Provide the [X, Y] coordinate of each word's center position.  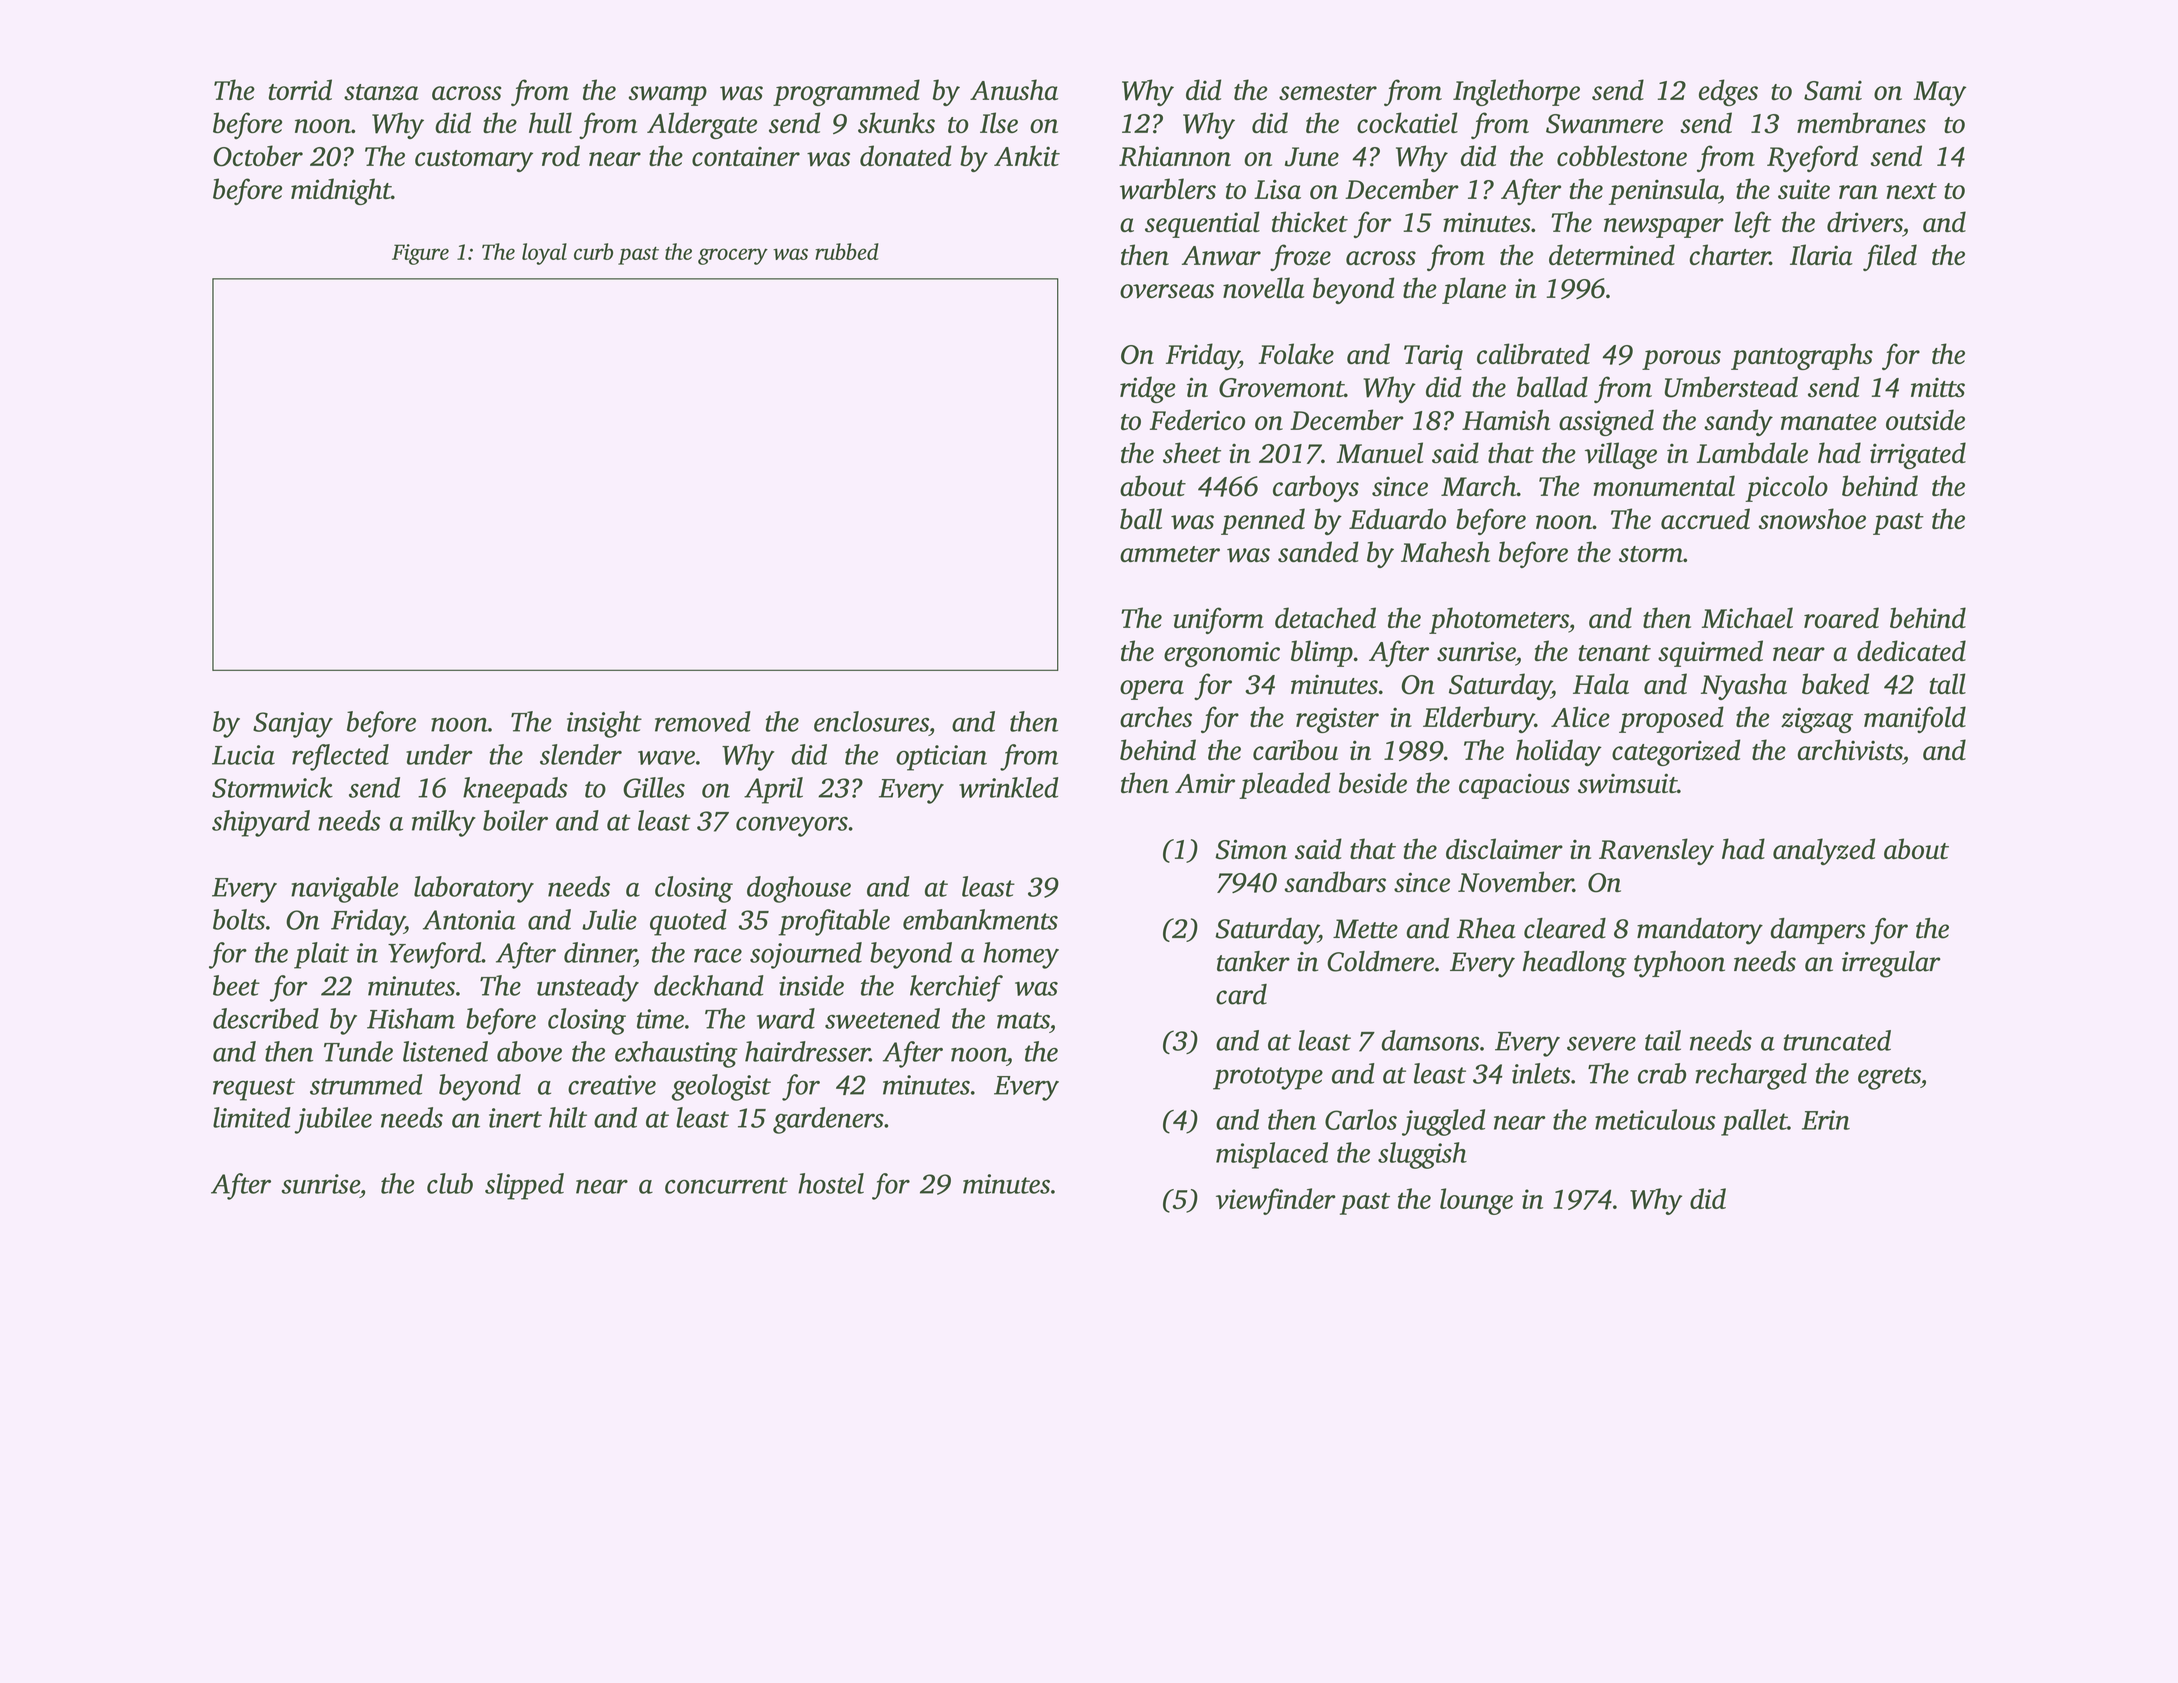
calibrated [1533, 353]
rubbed [847, 251]
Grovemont [1281, 388]
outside [1925, 420]
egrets [1889, 1078]
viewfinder [1276, 1201]
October [258, 156]
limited [251, 1117]
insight [604, 724]
